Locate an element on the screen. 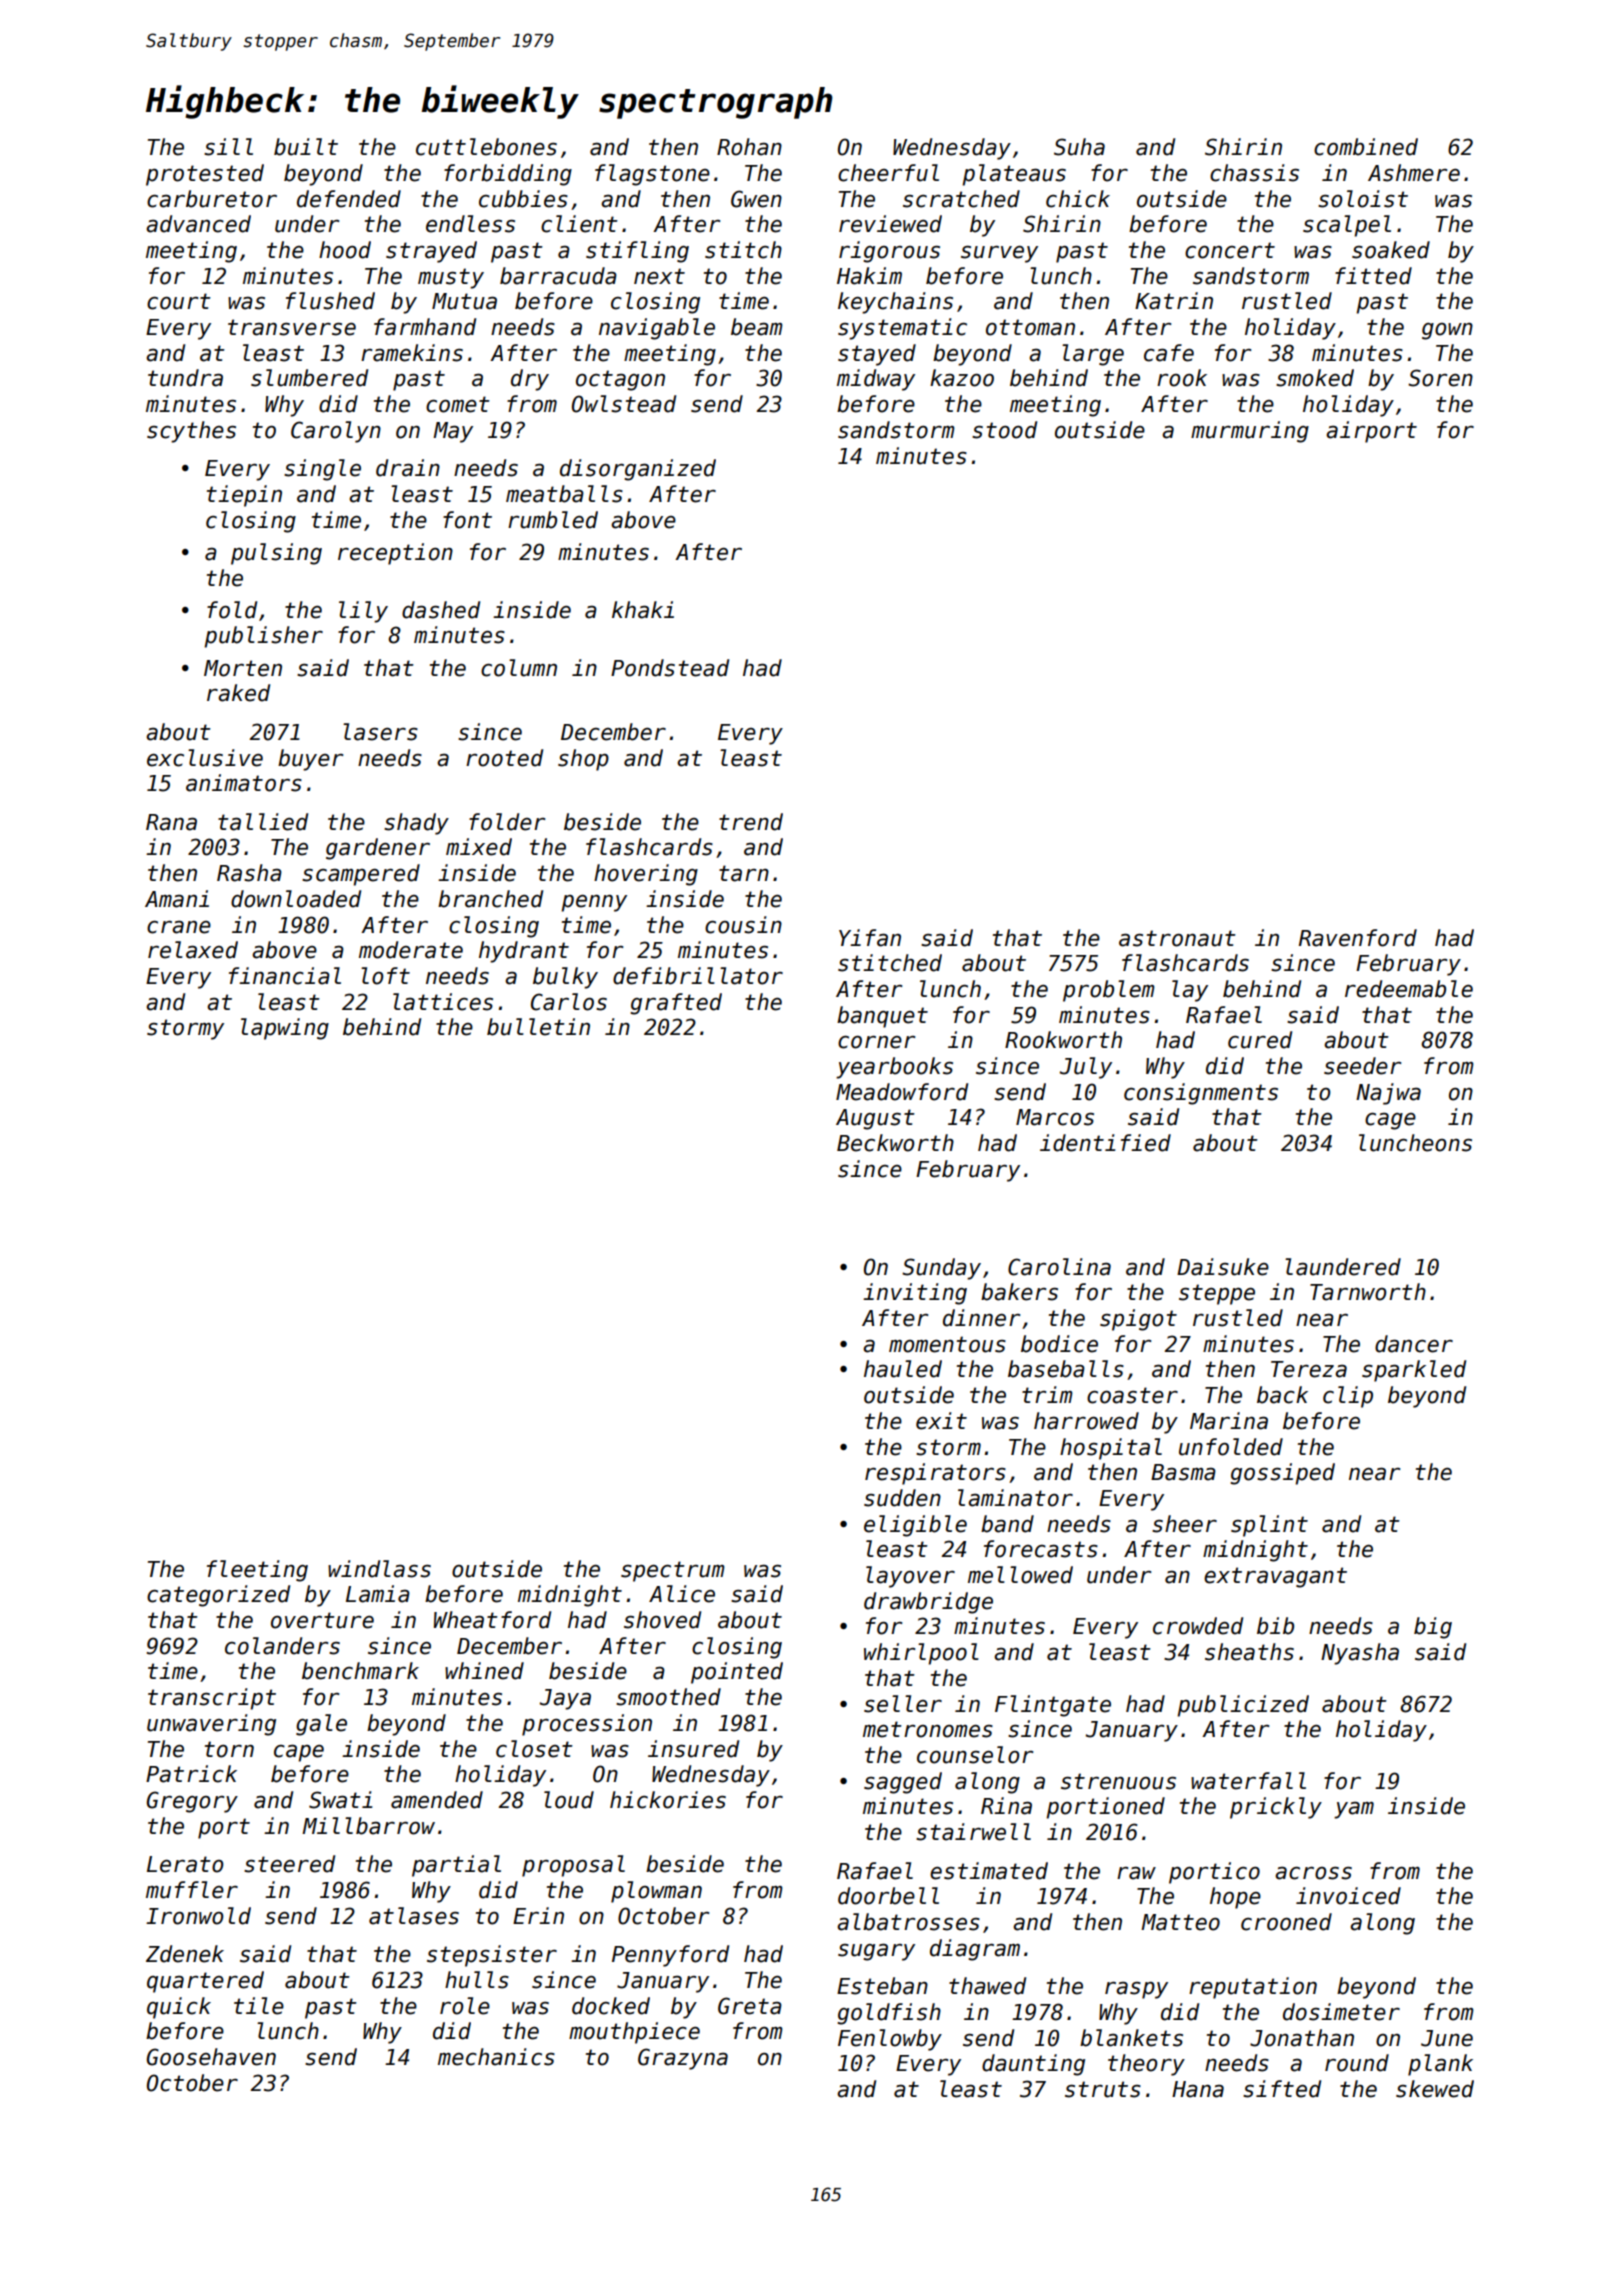  Swati is located at coordinates (340, 1800).
